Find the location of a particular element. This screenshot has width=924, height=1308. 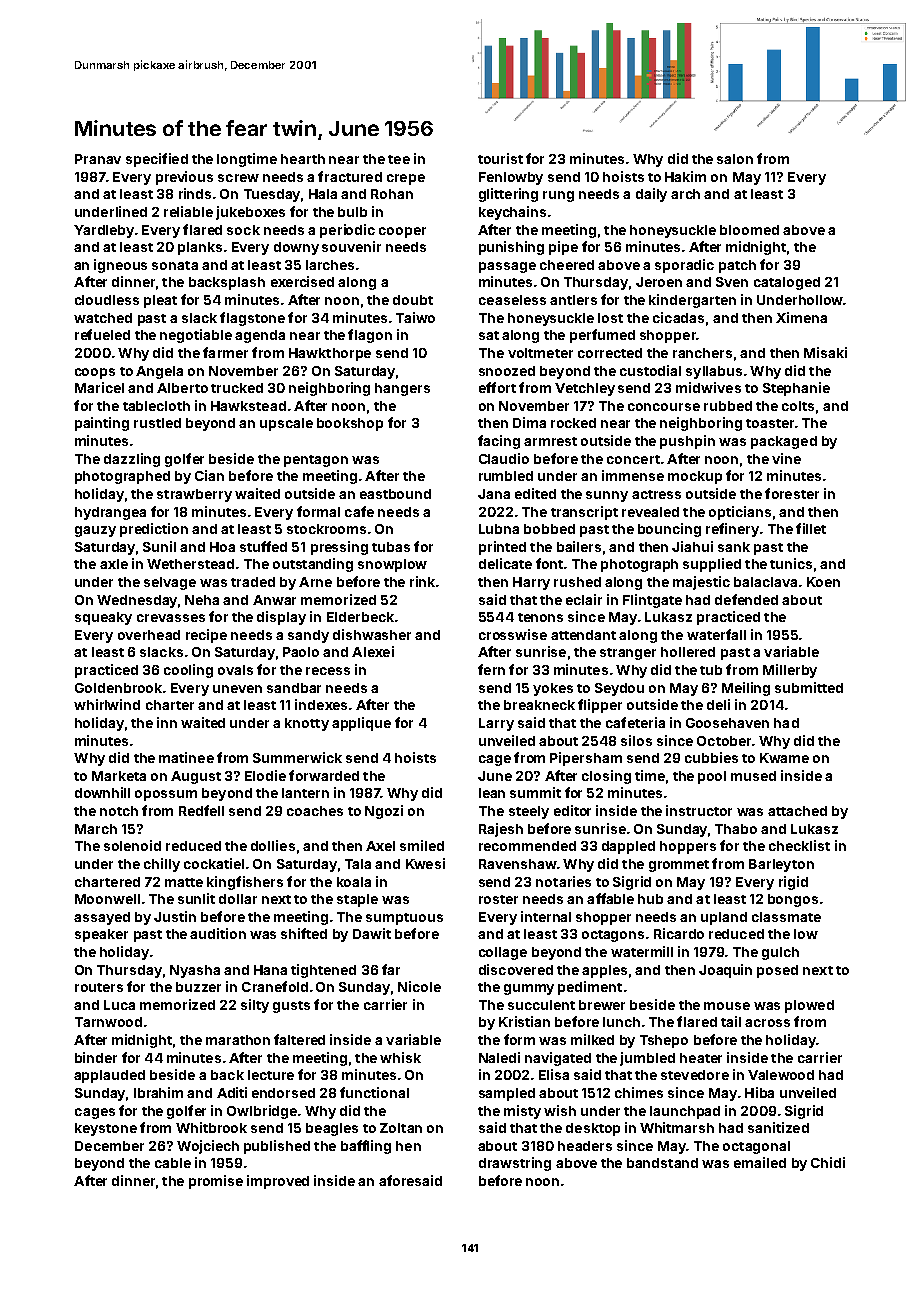

applauded is located at coordinates (109, 1076).
